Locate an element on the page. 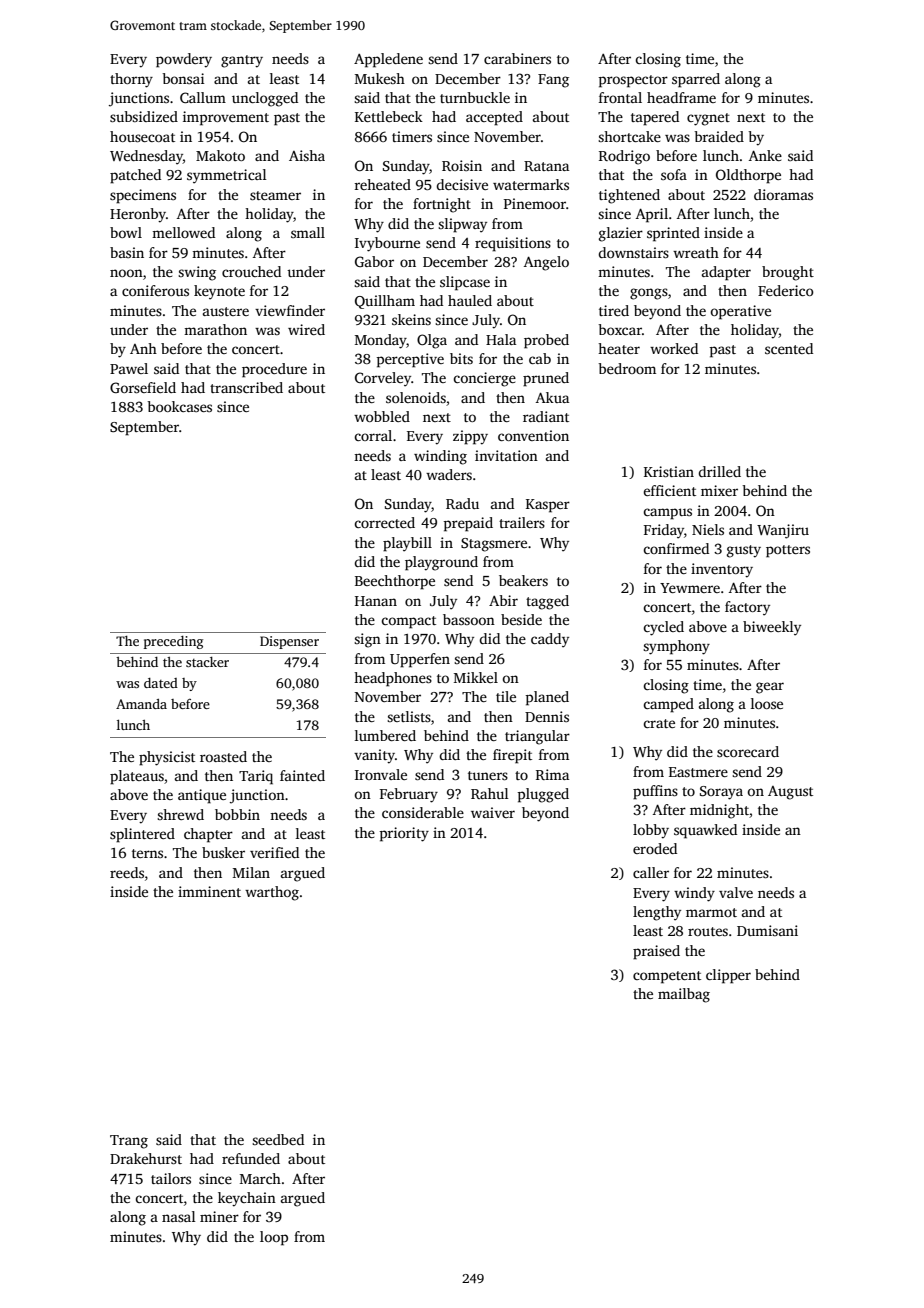 This image has width=924, height=1308. basin is located at coordinates (127, 252).
